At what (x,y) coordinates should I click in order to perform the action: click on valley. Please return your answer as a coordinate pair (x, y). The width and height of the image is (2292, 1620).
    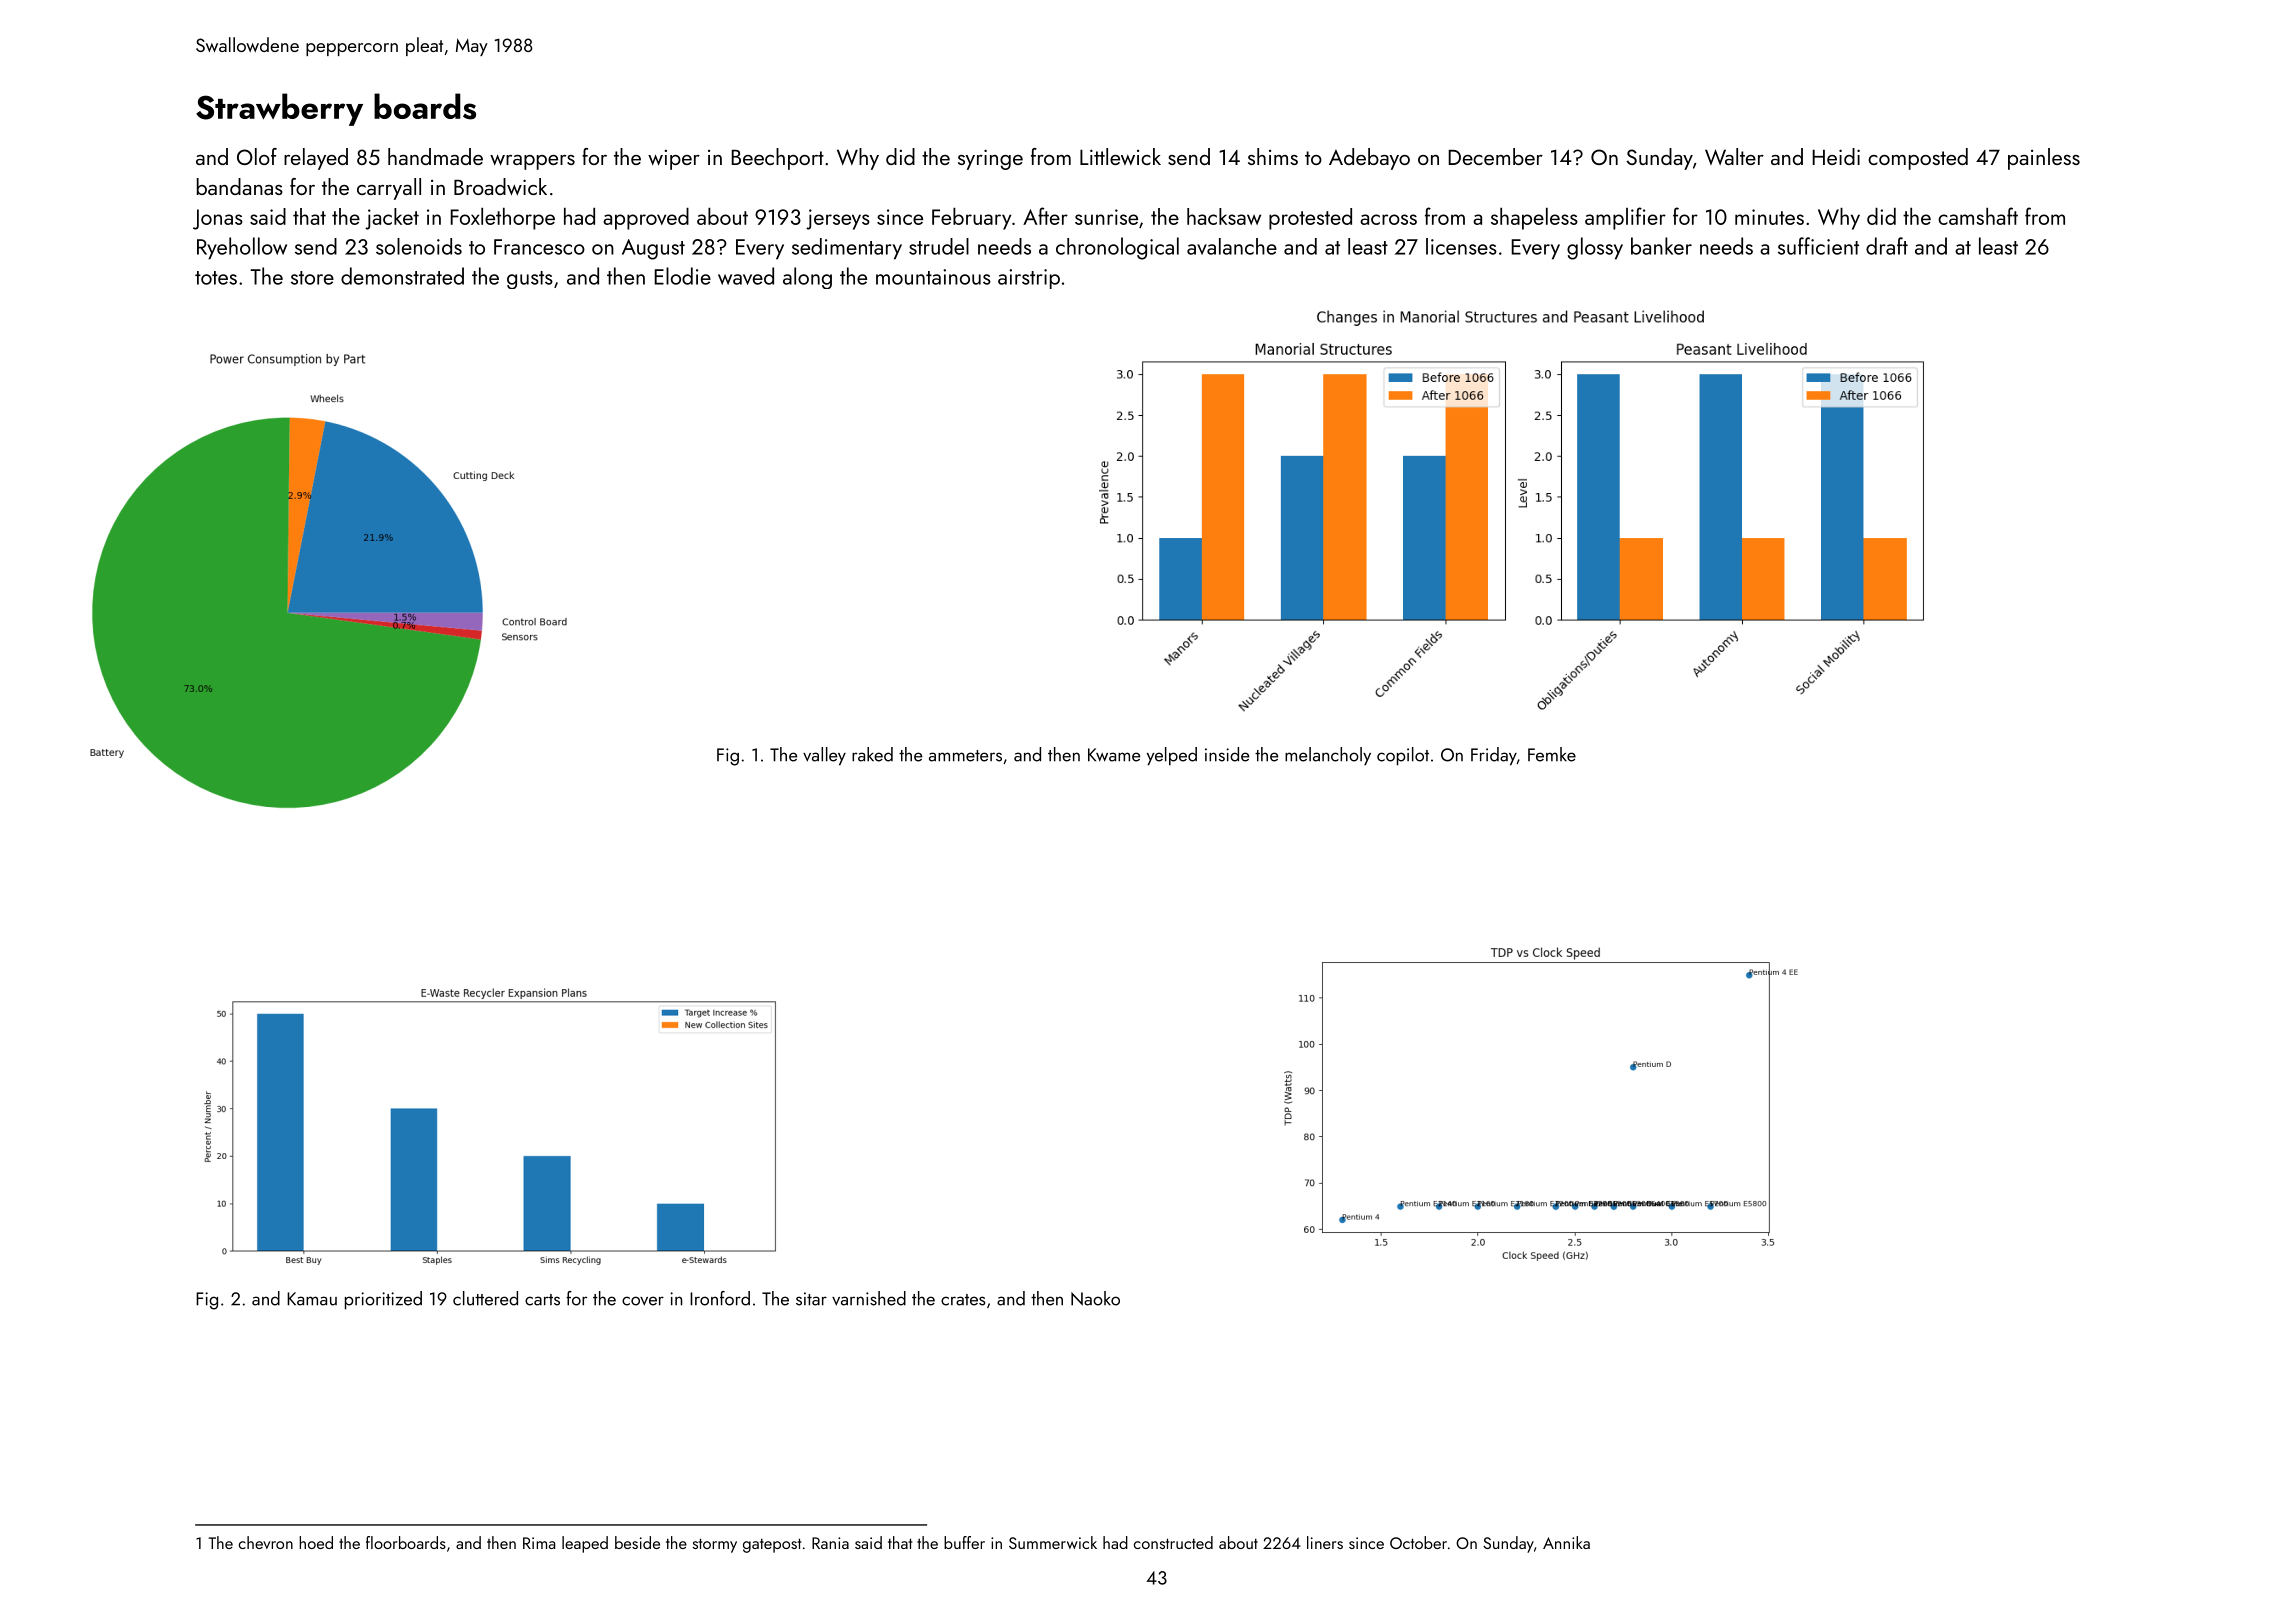
    Looking at the image, I should click on (824, 756).
